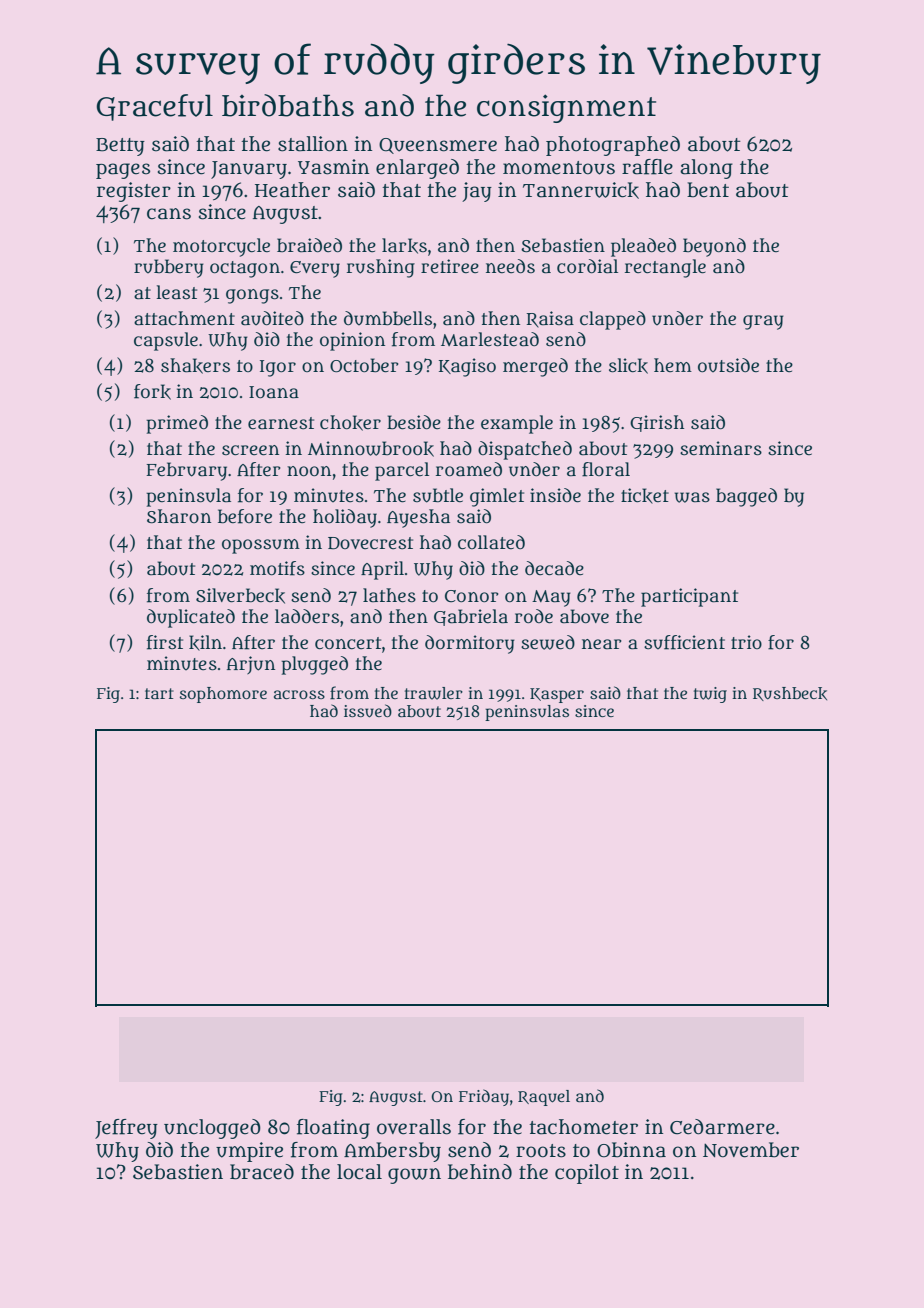 This screenshot has width=924, height=1308. I want to click on Graceful, so click(154, 107).
